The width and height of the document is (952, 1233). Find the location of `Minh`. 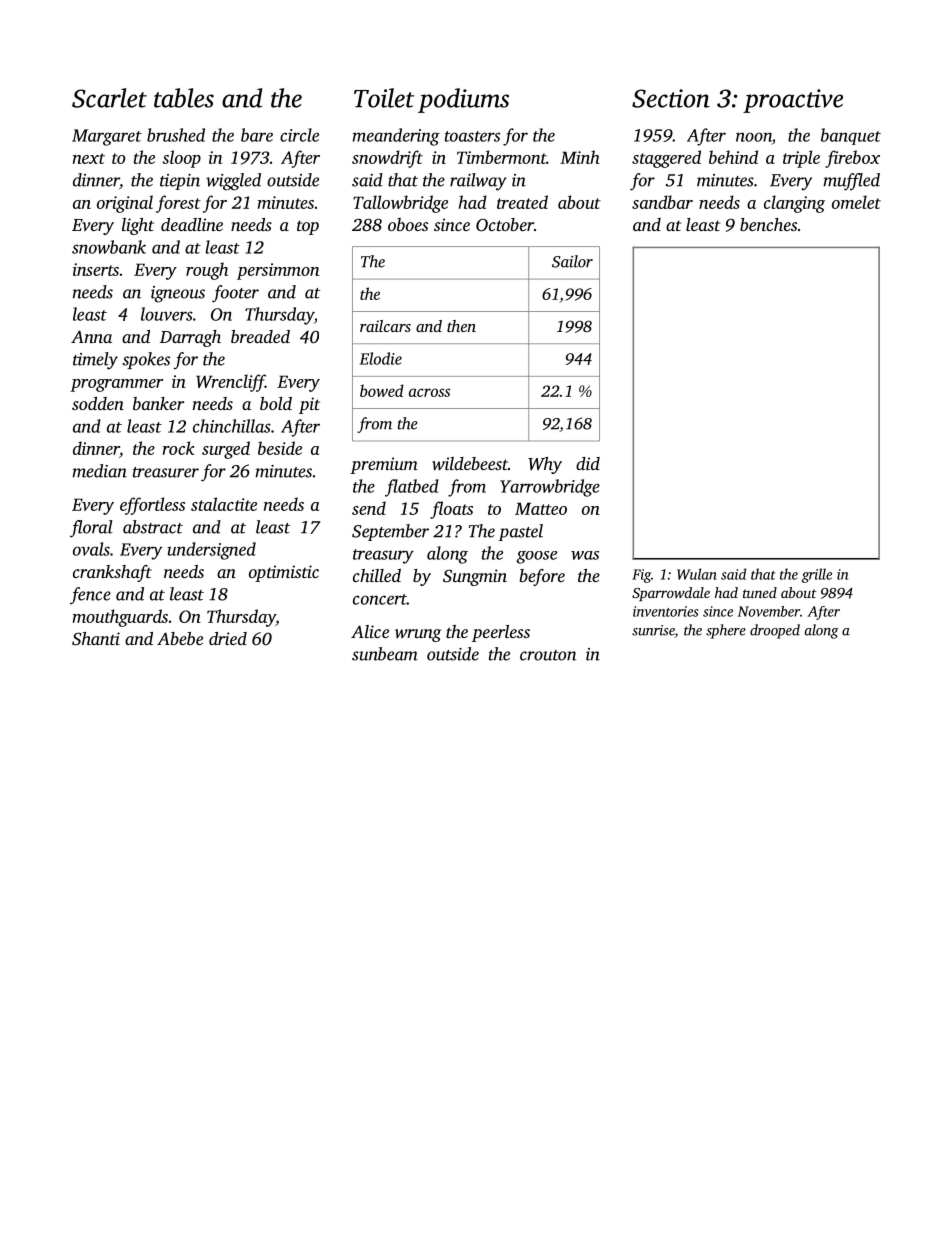

Minh is located at coordinates (580, 157).
